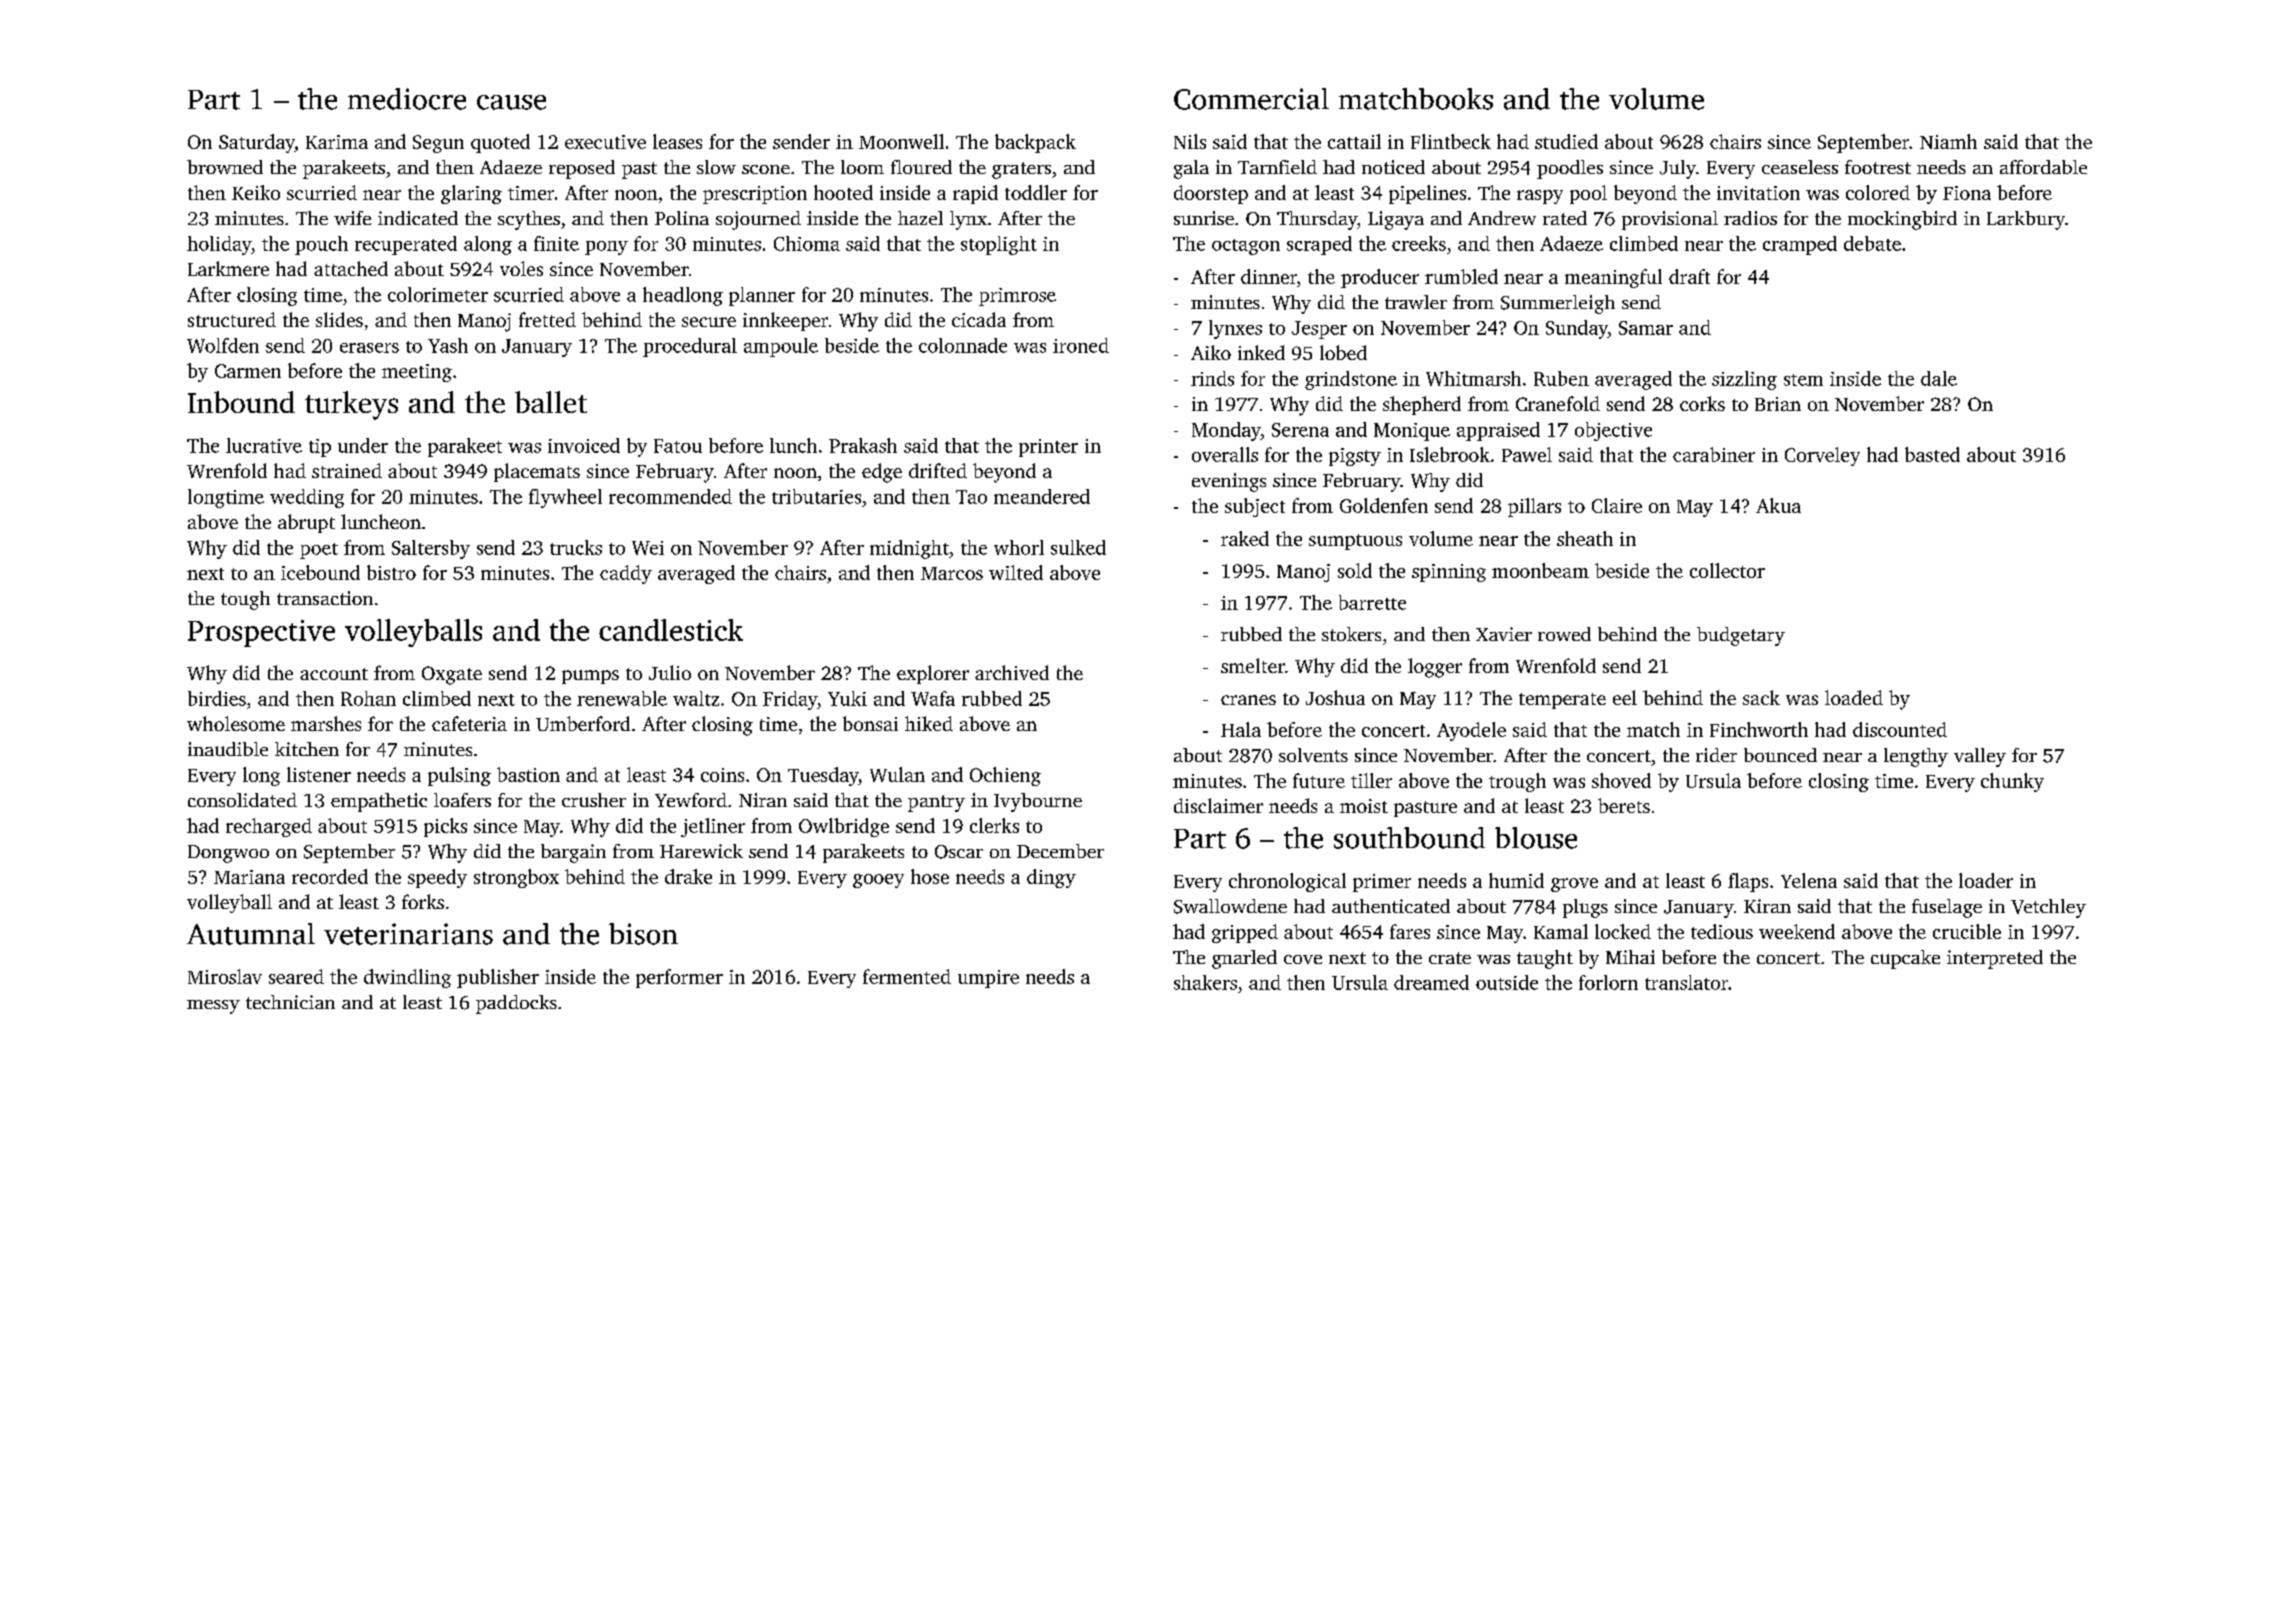 The height and width of the page is (1620, 2292). What do you see at coordinates (264, 445) in the page?
I see `lucrative` at bounding box center [264, 445].
